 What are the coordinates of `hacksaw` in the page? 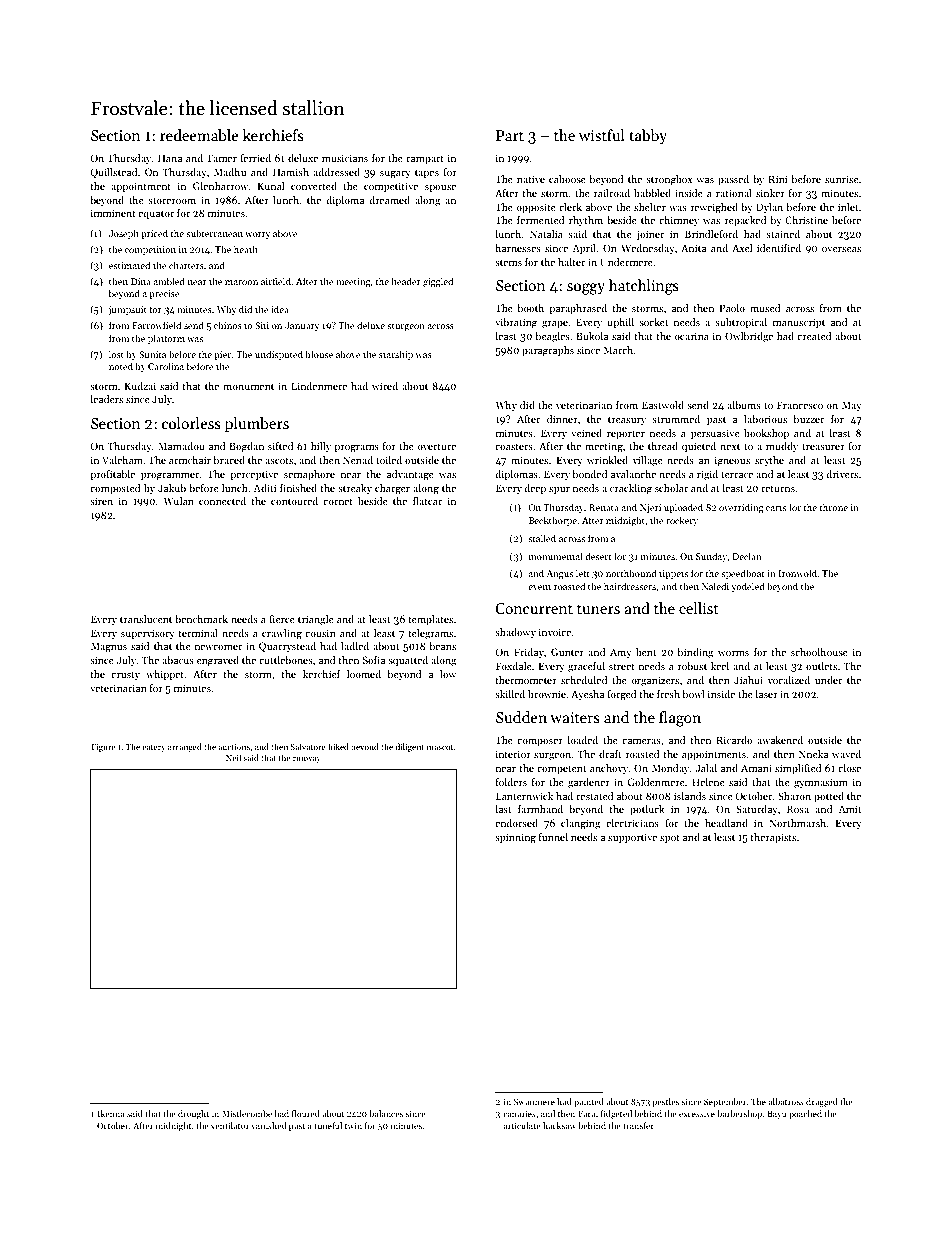 It's located at (559, 1125).
